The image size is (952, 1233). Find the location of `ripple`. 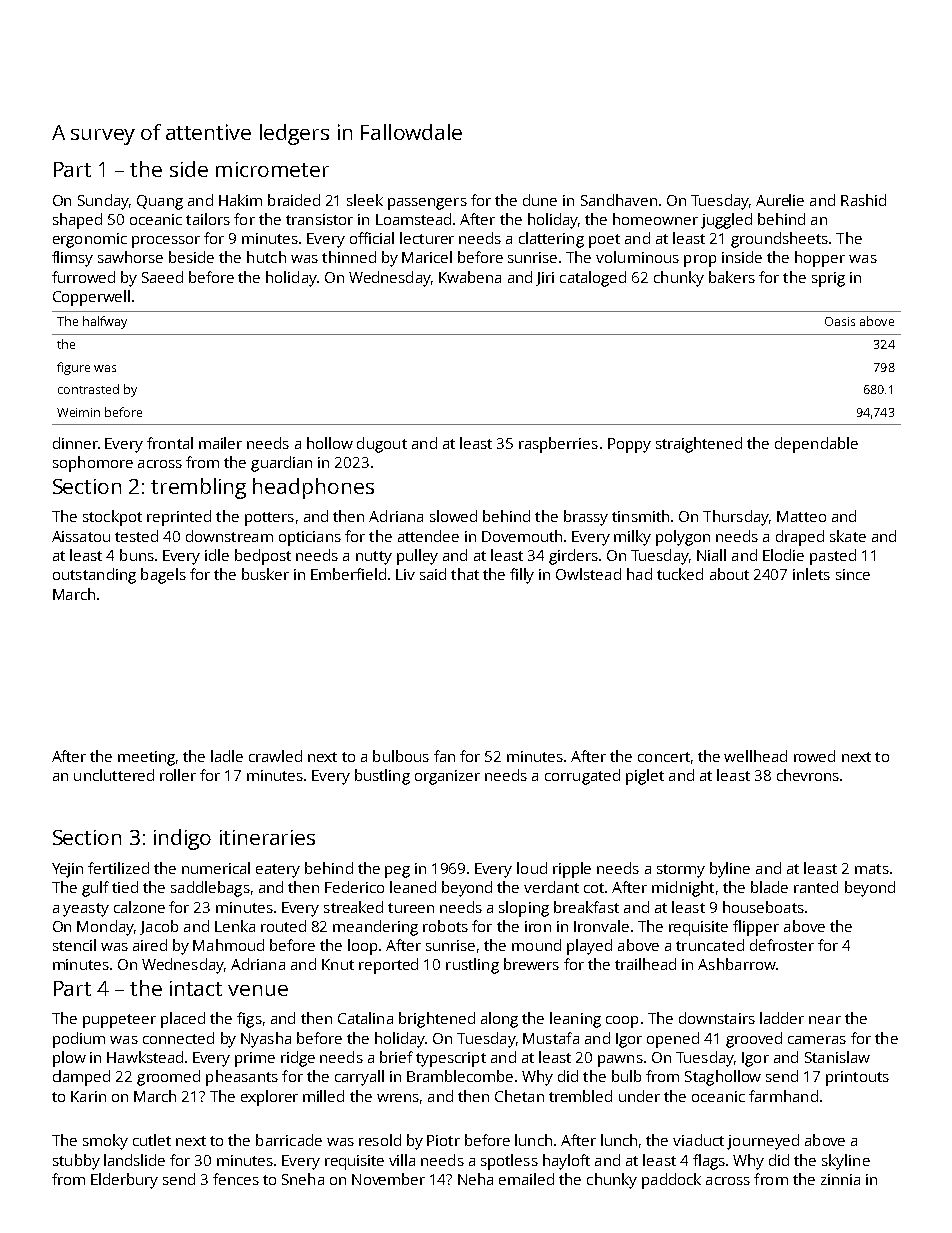

ripple is located at coordinates (572, 870).
